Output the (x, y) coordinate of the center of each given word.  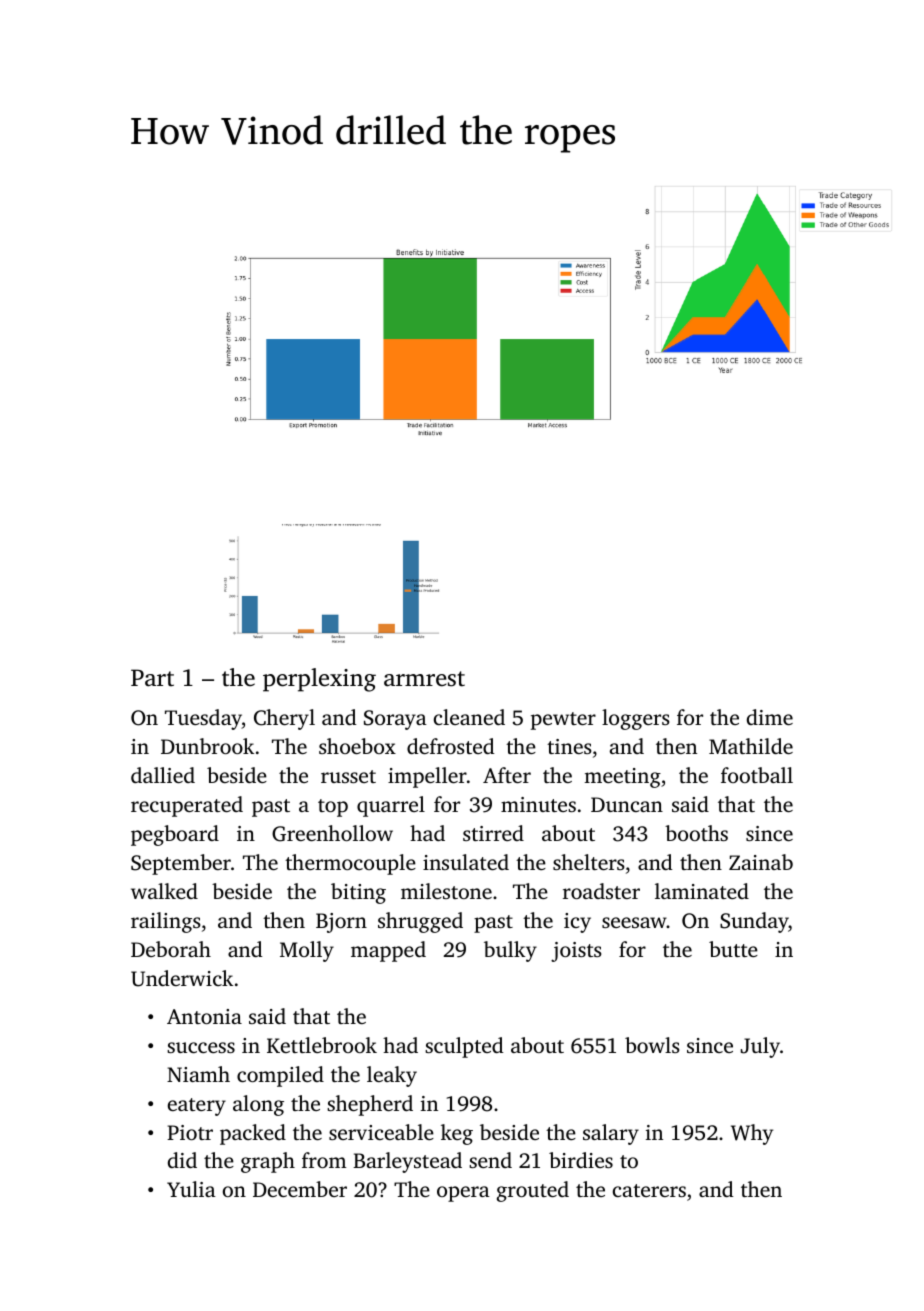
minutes (538, 804)
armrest (424, 679)
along (258, 1105)
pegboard (175, 835)
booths (696, 833)
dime (770, 717)
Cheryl (284, 719)
